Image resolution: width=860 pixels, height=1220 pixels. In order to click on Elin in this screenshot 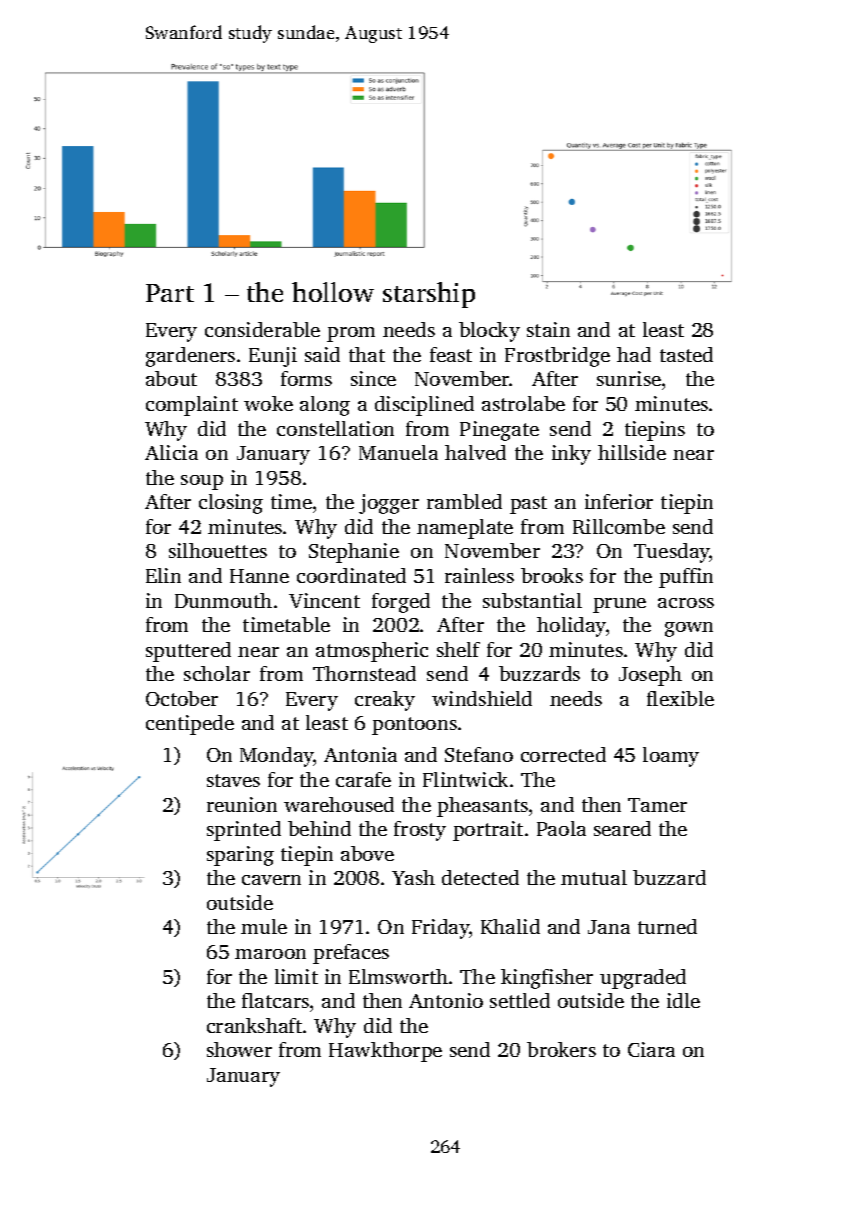, I will do `click(163, 575)`.
